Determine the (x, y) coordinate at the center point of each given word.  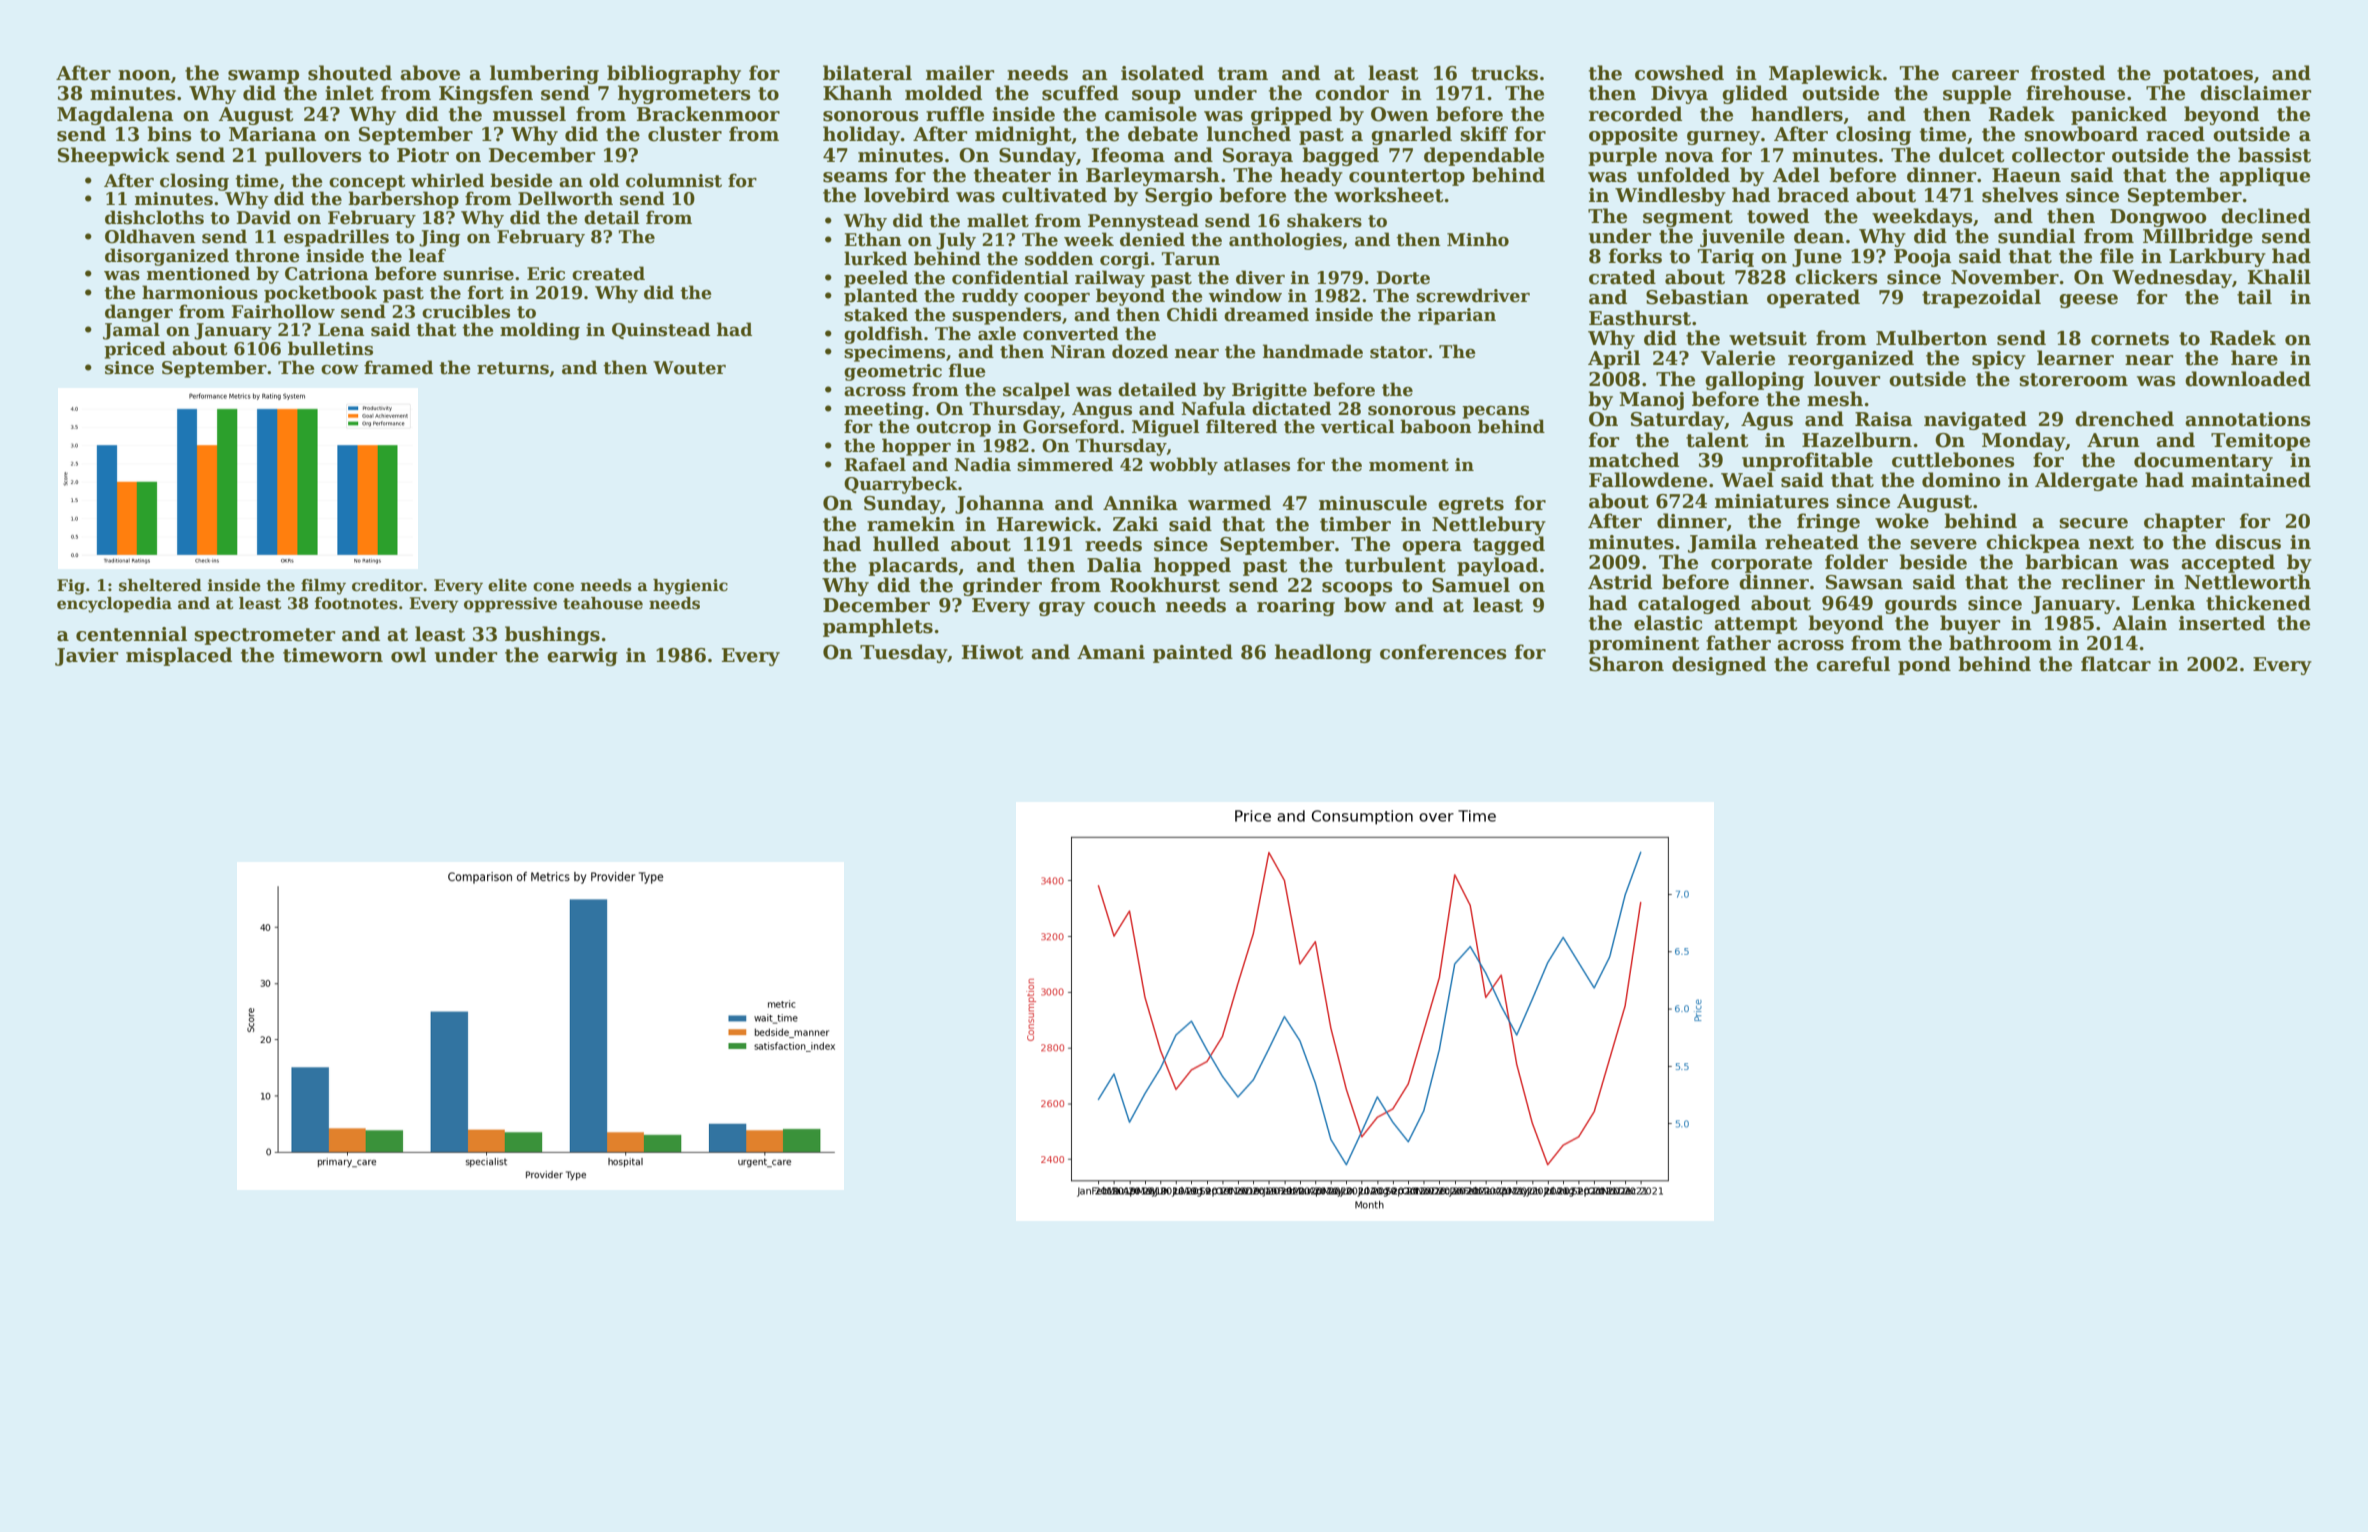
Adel (1796, 175)
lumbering (544, 74)
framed (398, 367)
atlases (1257, 464)
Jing (439, 238)
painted (1193, 653)
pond (1924, 665)
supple (1977, 94)
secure (2094, 523)
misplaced (179, 656)
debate (1163, 134)
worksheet (1388, 195)
